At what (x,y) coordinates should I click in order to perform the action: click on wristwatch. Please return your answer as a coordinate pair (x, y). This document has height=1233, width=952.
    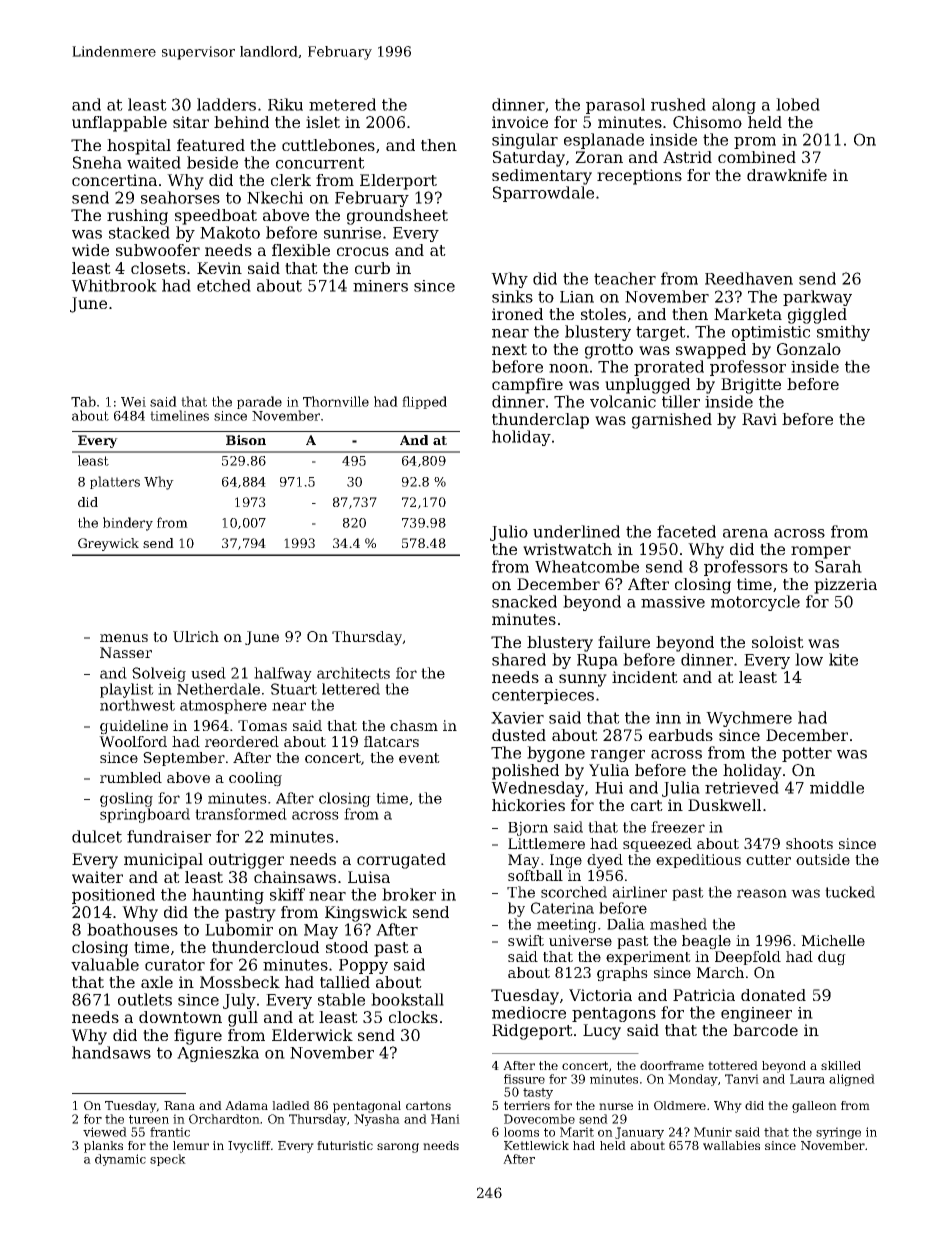
    Looking at the image, I should click on (567, 549).
